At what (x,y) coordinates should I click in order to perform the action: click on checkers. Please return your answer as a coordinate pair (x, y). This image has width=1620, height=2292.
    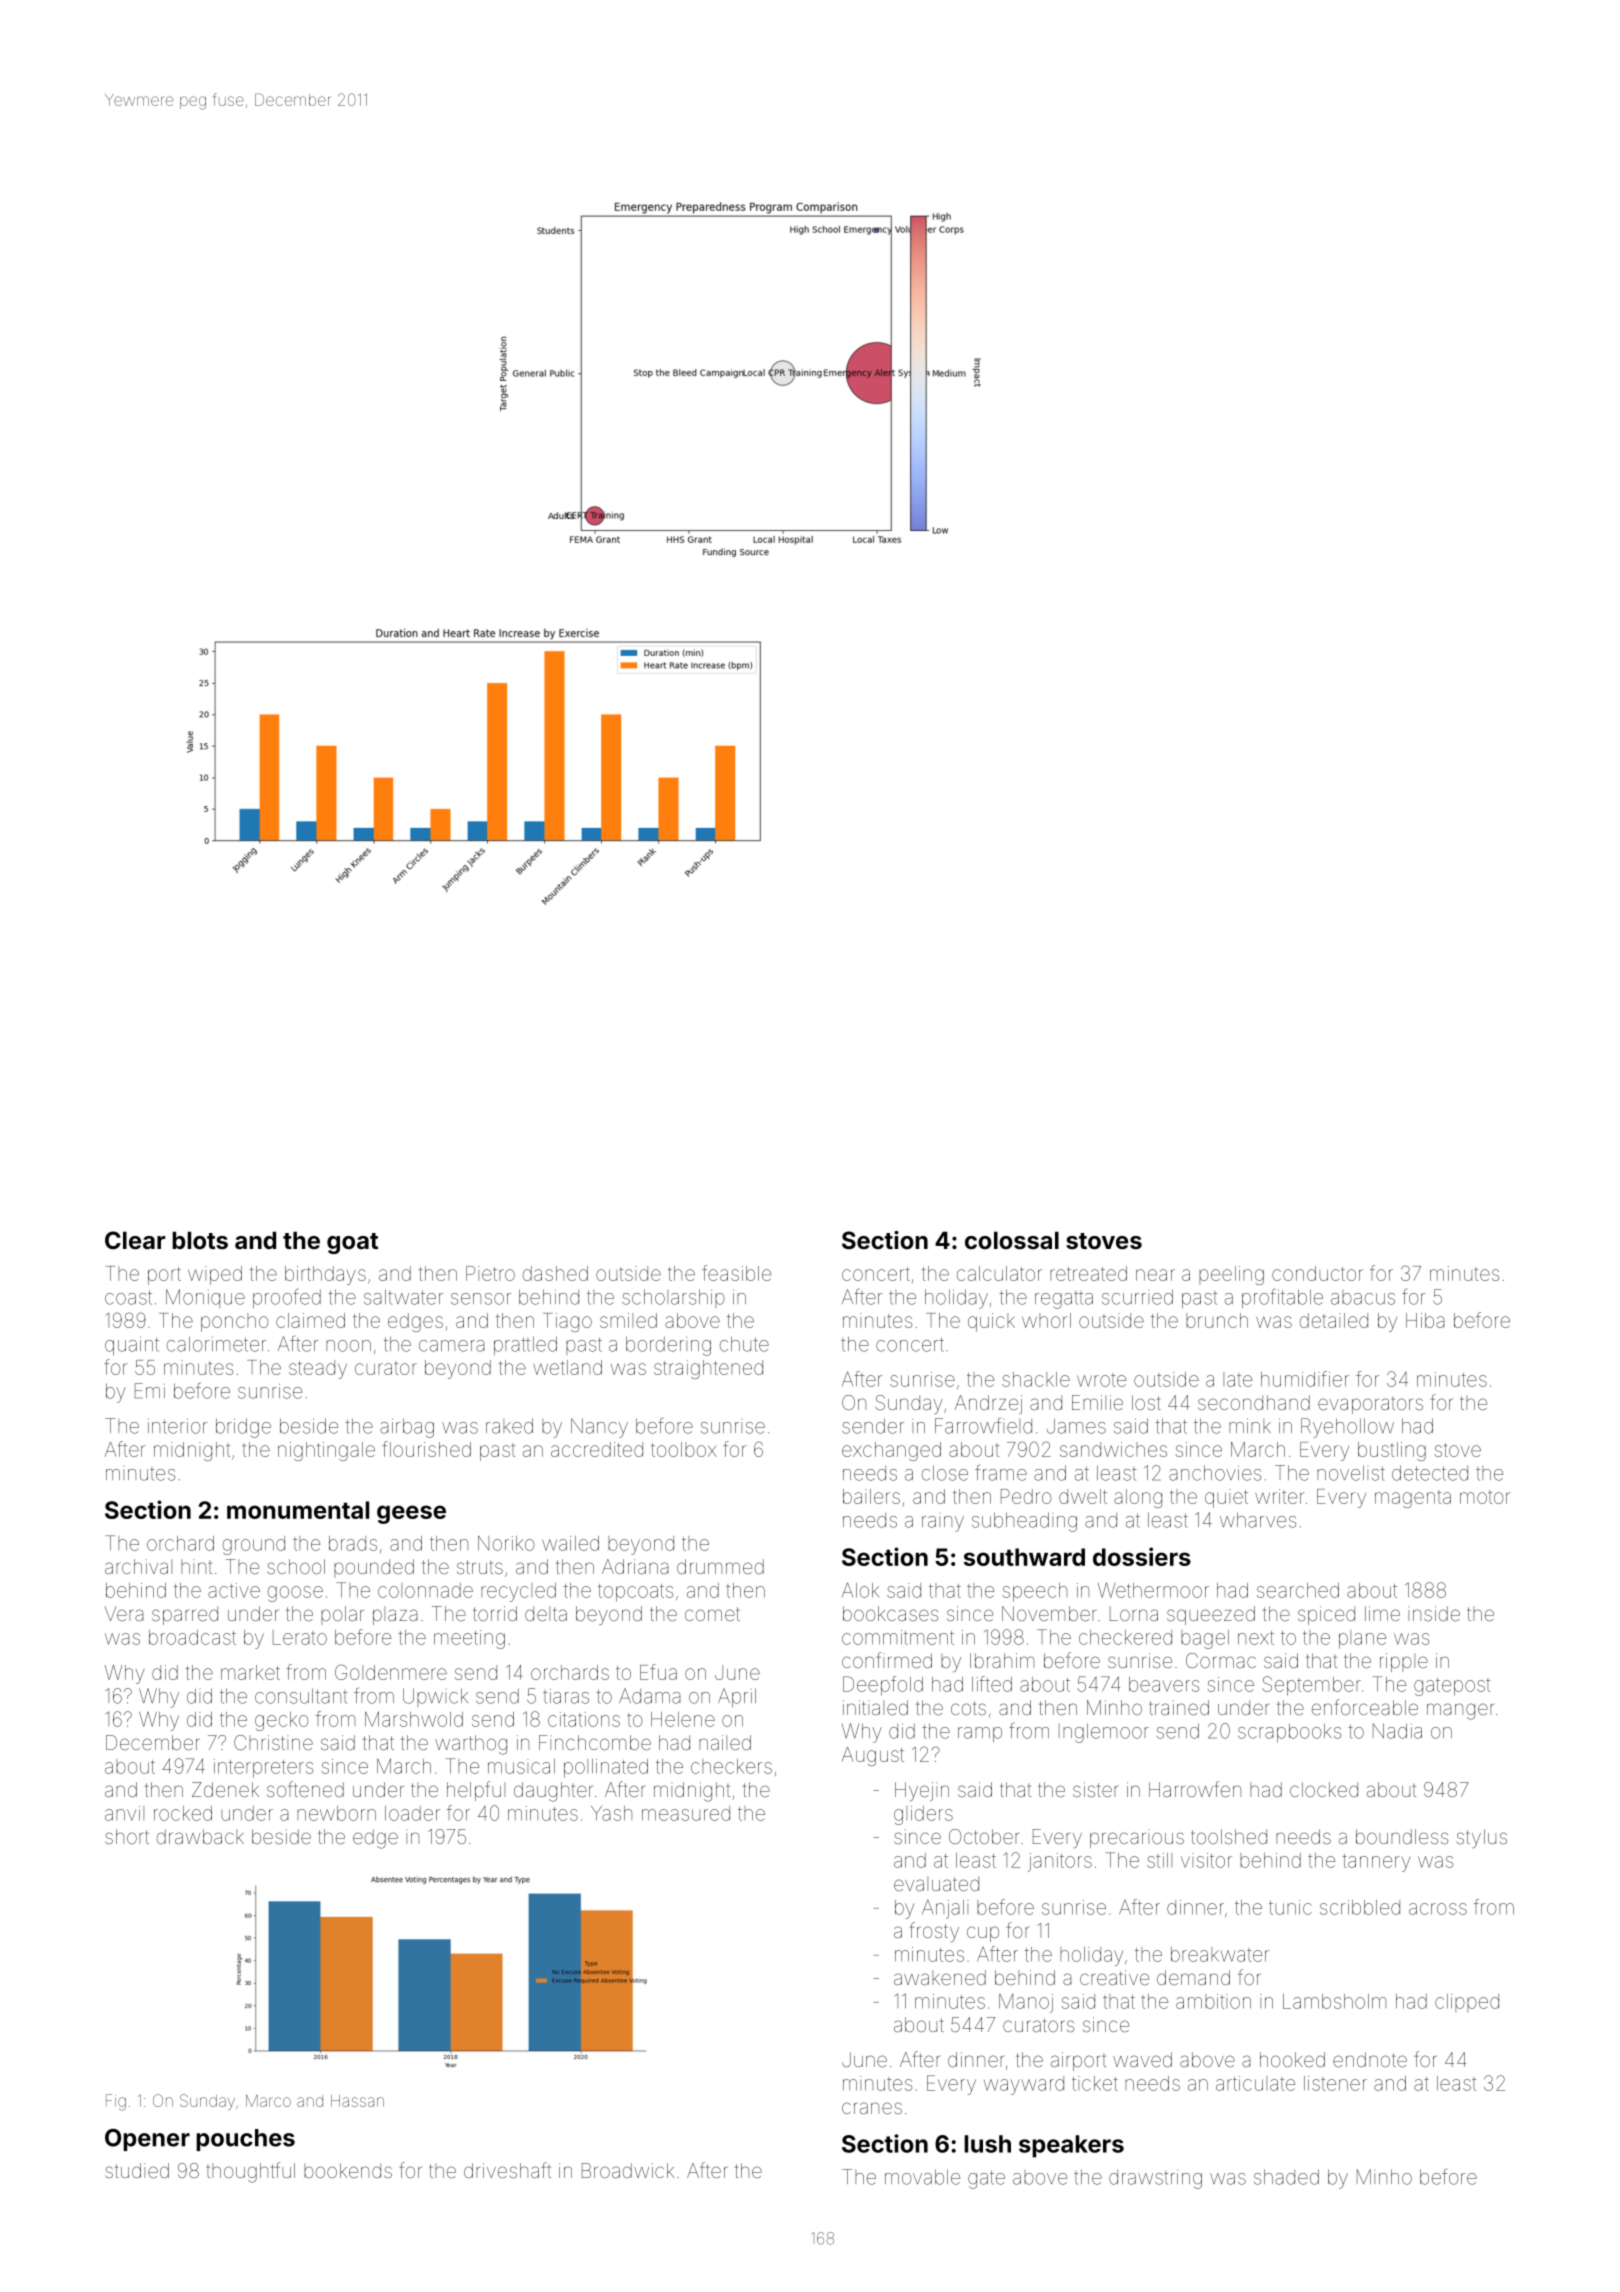
    Looking at the image, I should click on (731, 1766).
